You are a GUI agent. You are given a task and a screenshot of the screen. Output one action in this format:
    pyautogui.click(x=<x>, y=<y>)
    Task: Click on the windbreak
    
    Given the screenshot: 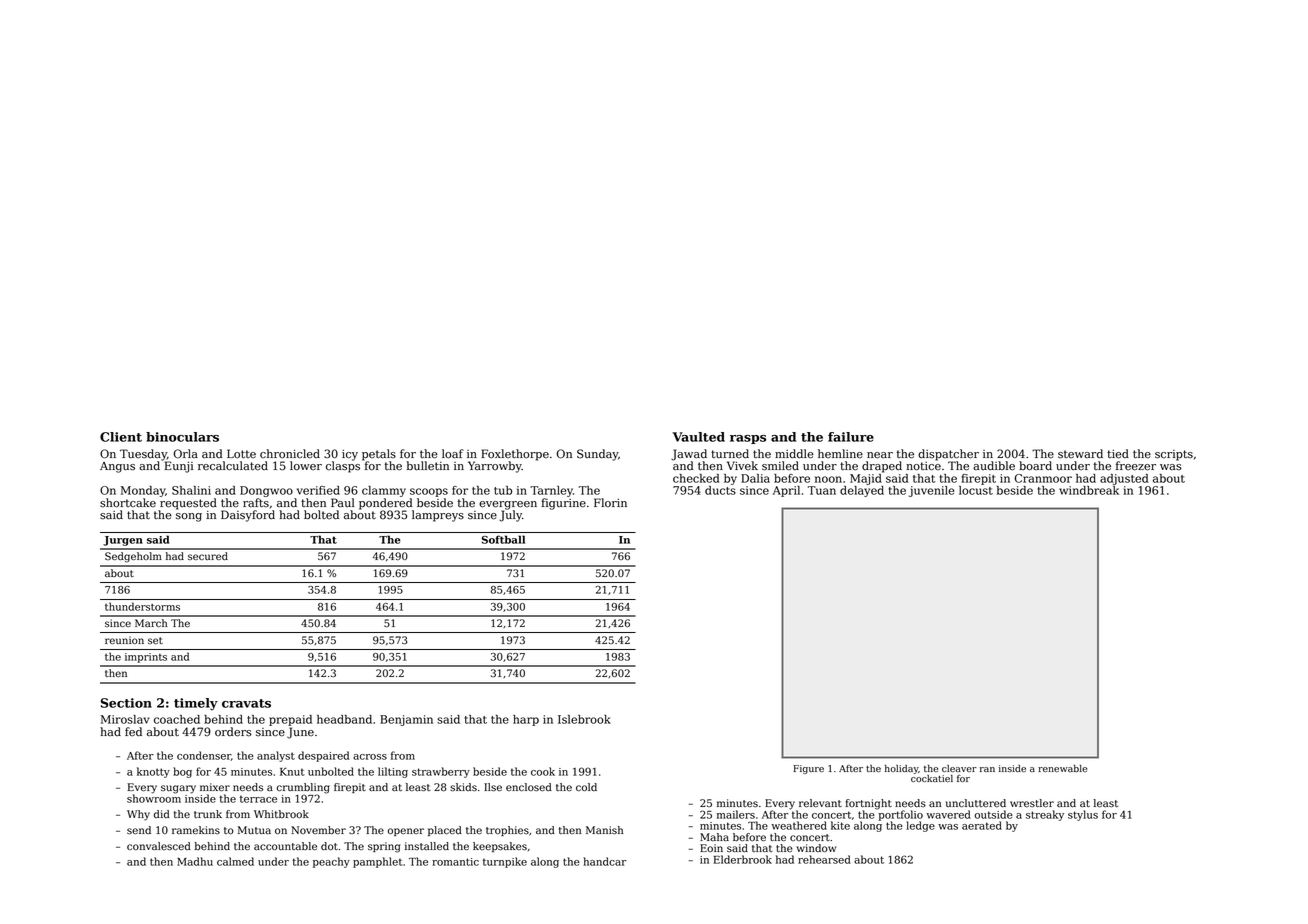 What is the action you would take?
    pyautogui.click(x=1089, y=490)
